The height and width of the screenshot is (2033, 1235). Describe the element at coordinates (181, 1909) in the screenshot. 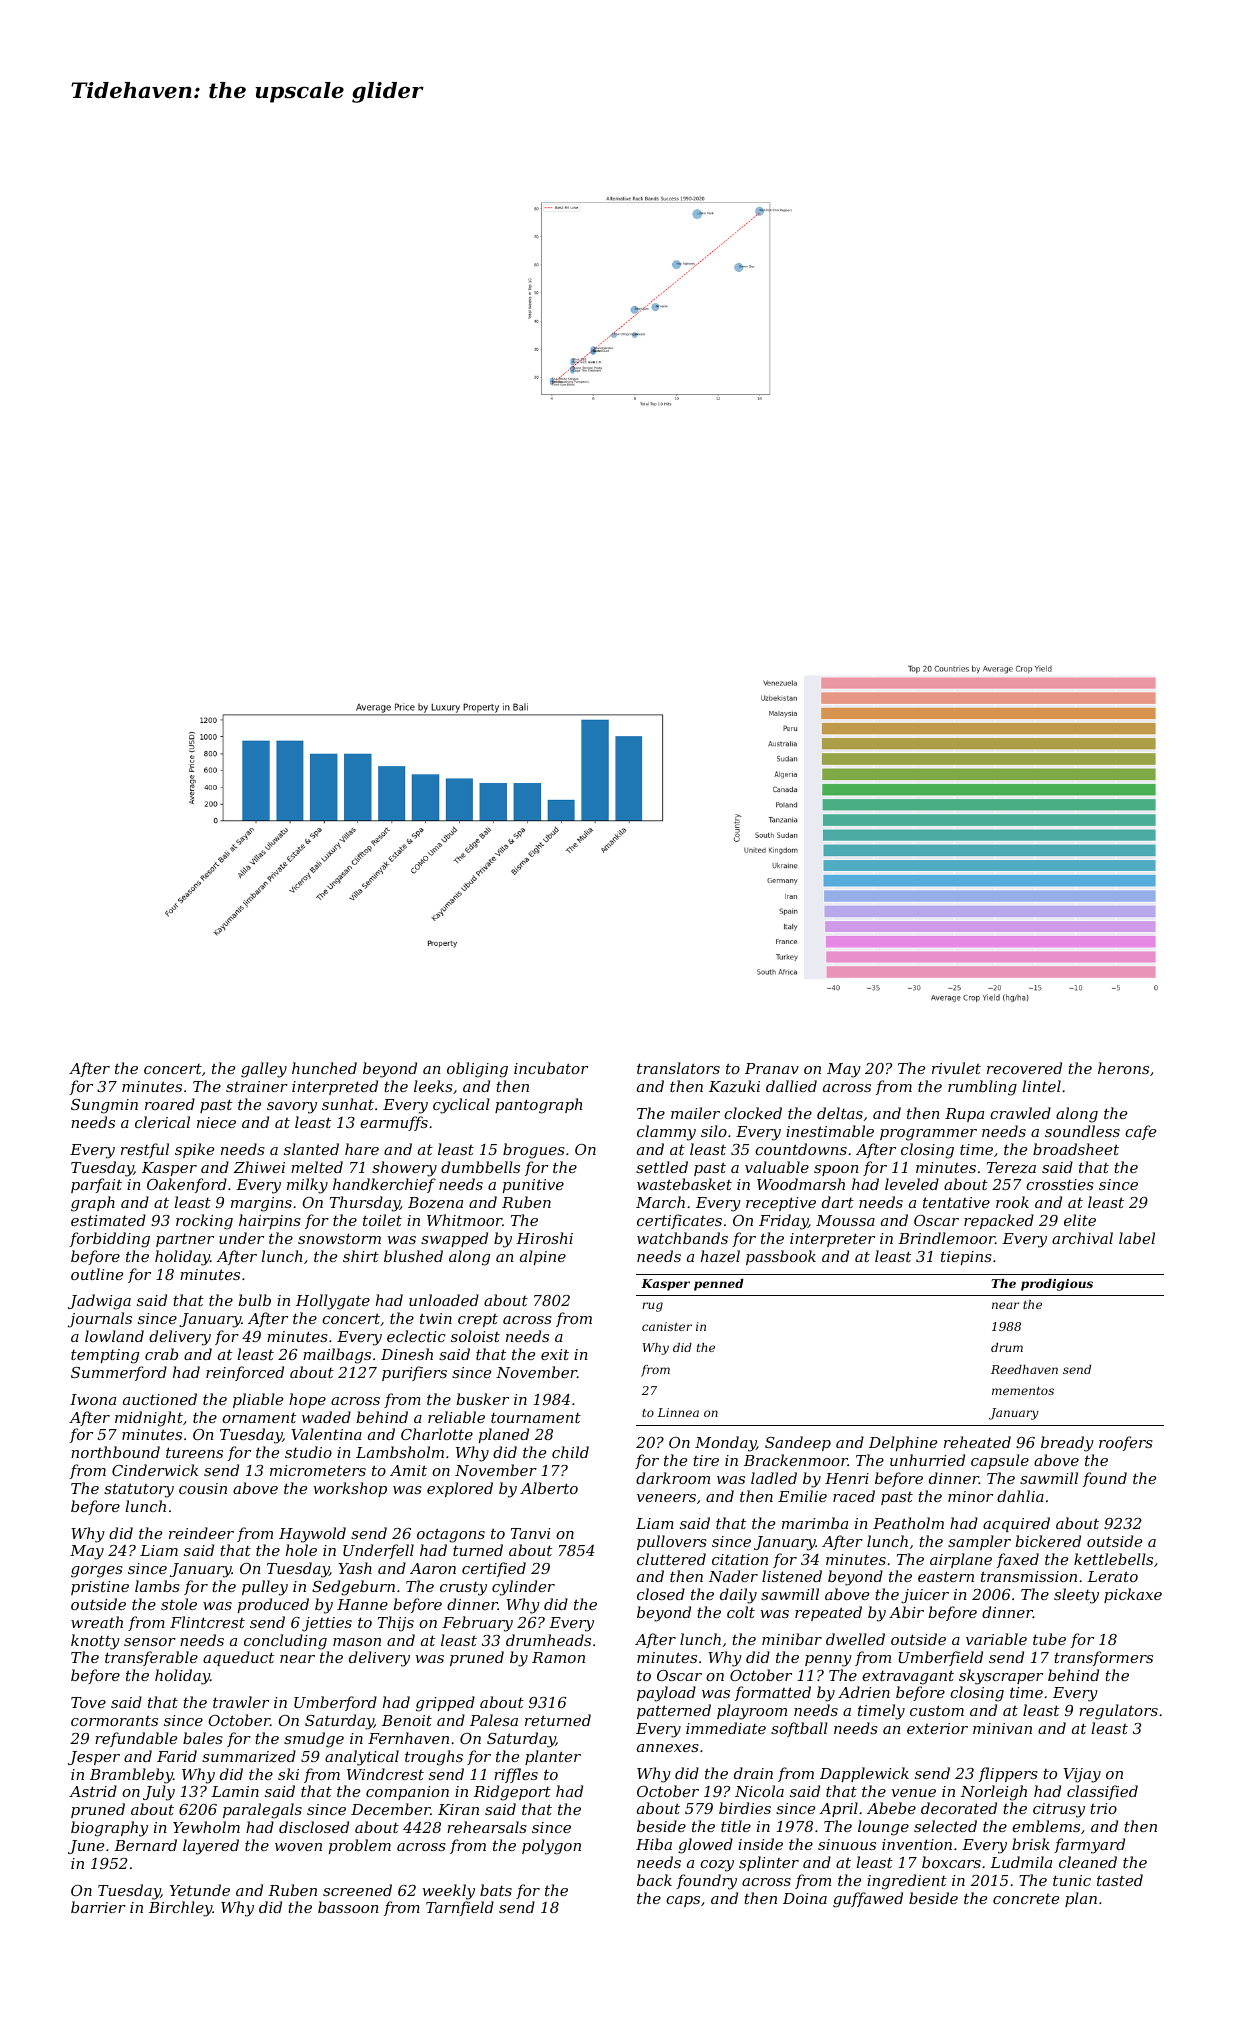

I see `Birchley` at that location.
